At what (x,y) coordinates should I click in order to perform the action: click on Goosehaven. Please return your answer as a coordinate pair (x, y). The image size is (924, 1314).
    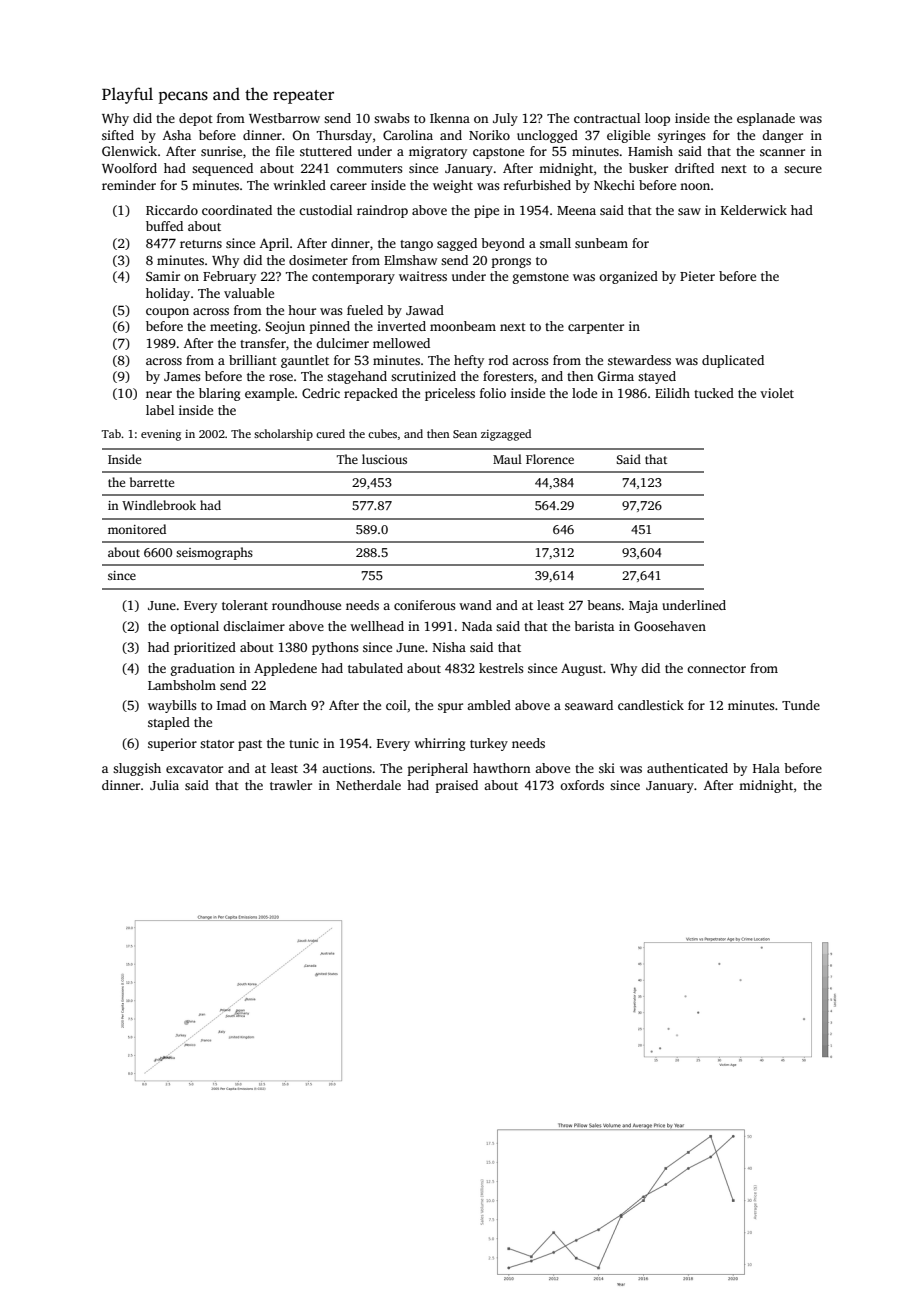
    Looking at the image, I should click on (670, 626).
